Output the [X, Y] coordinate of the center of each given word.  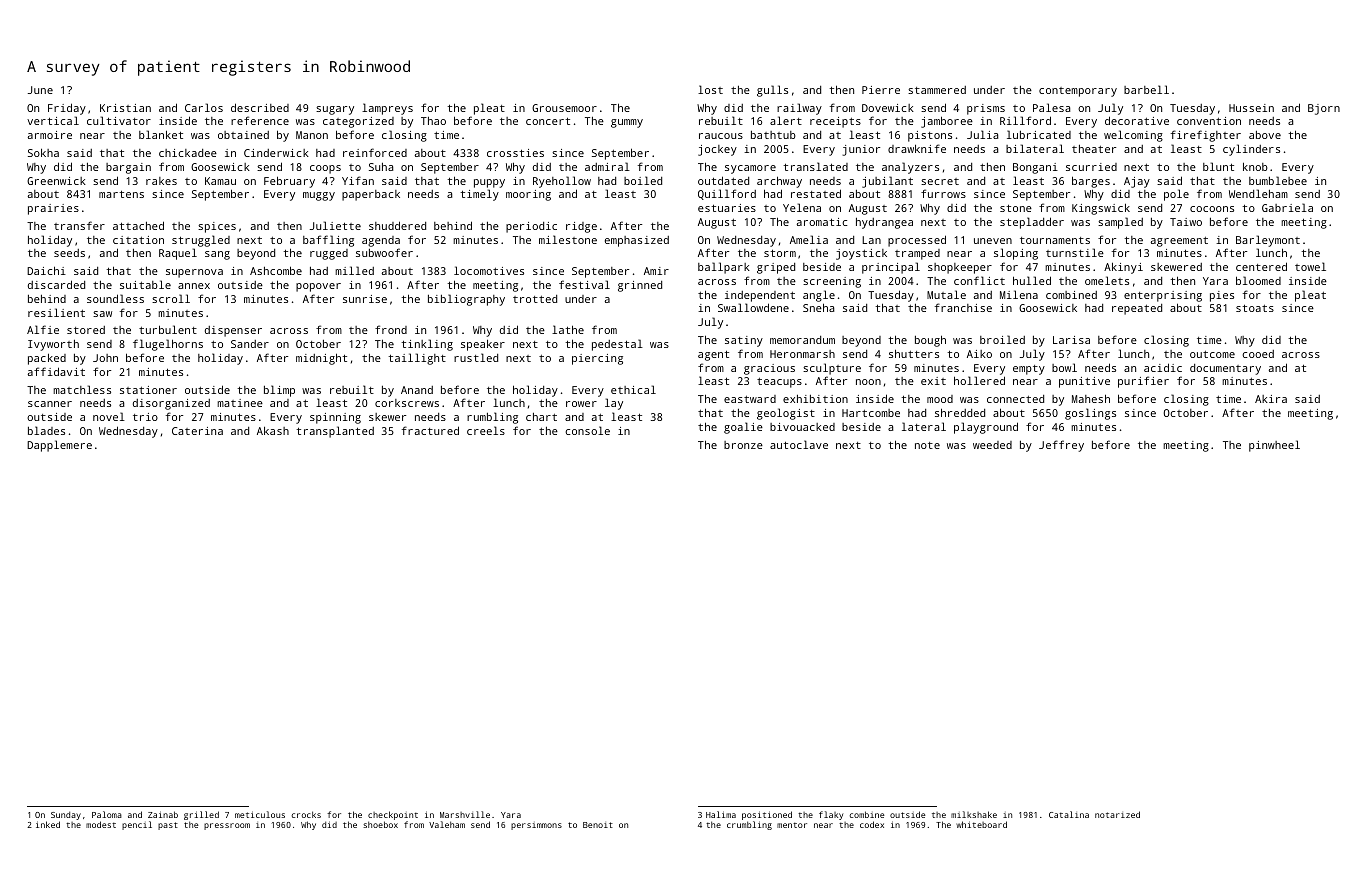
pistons [930, 136]
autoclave [799, 444]
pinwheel [1274, 446]
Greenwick [56, 181]
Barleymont [1268, 241]
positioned [767, 815]
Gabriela [1287, 207]
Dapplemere [59, 446]
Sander [250, 344]
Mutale [946, 294]
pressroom [227, 826]
